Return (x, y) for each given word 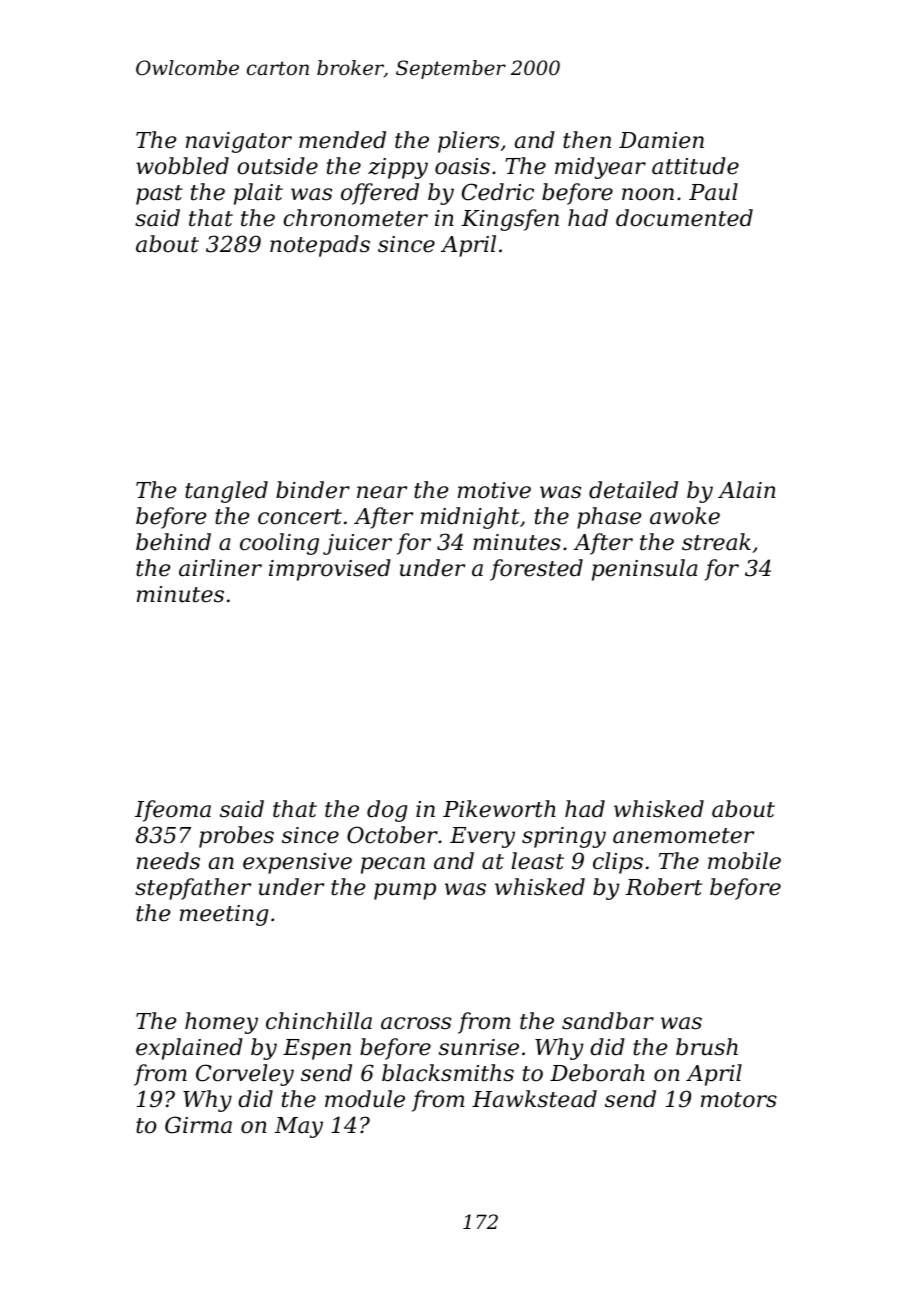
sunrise (479, 1047)
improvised (330, 570)
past (159, 195)
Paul (713, 192)
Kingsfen (510, 220)
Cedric (498, 192)
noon (648, 194)
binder (313, 490)
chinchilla (319, 1021)
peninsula (644, 570)
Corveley (245, 1075)
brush (707, 1047)
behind (173, 542)
